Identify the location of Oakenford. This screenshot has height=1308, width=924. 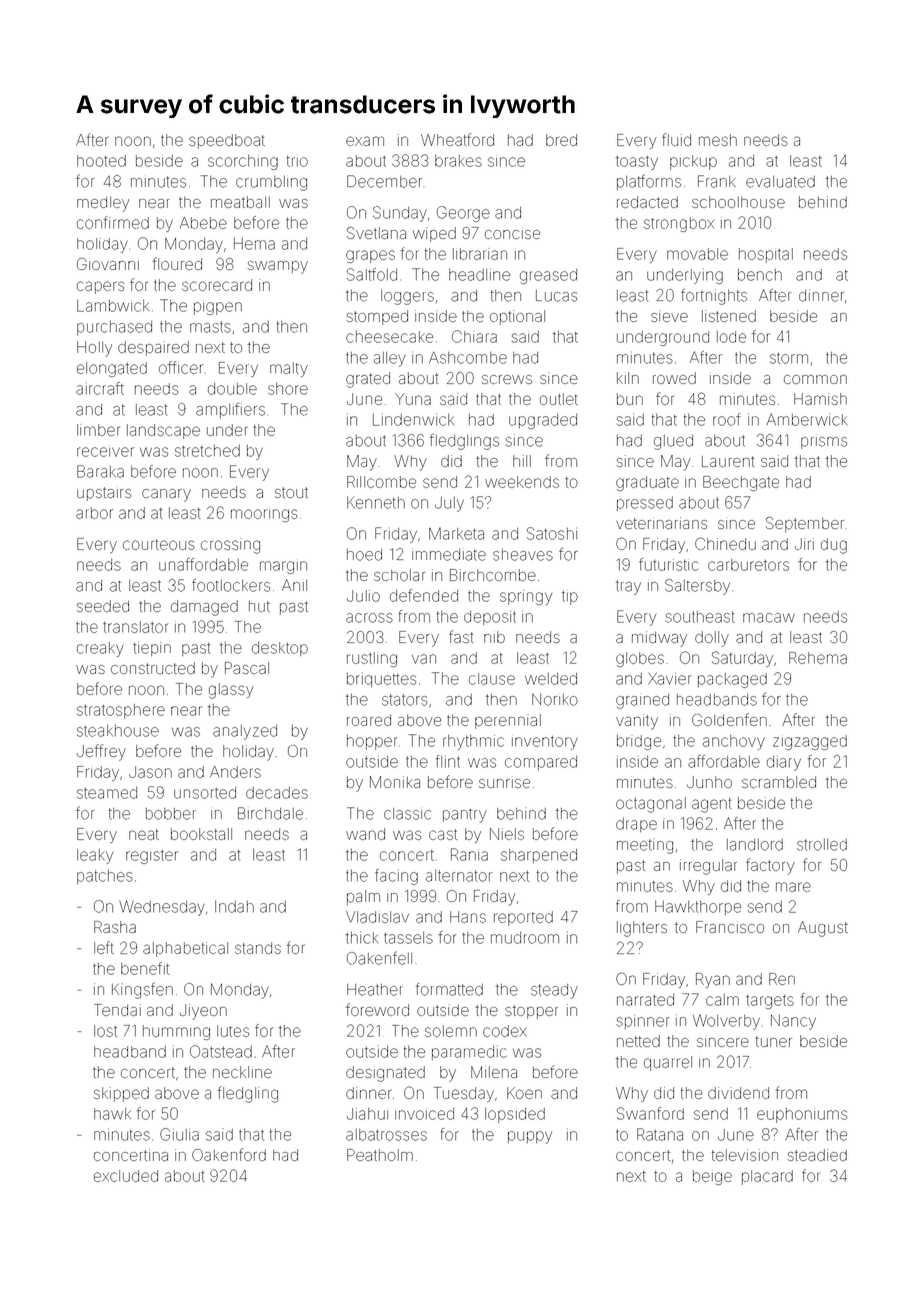
(229, 1154).
